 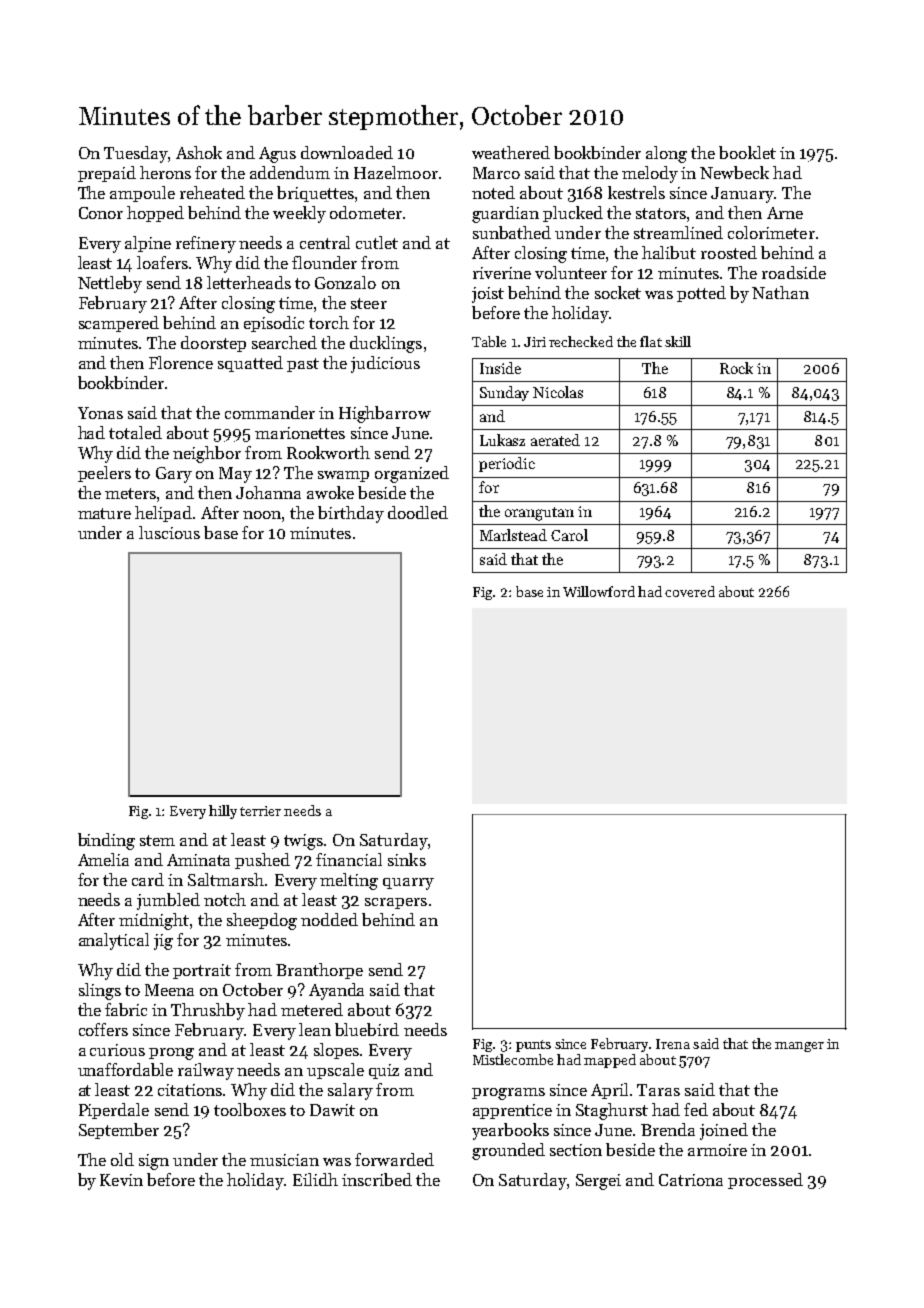 I want to click on covered, so click(x=690, y=591).
